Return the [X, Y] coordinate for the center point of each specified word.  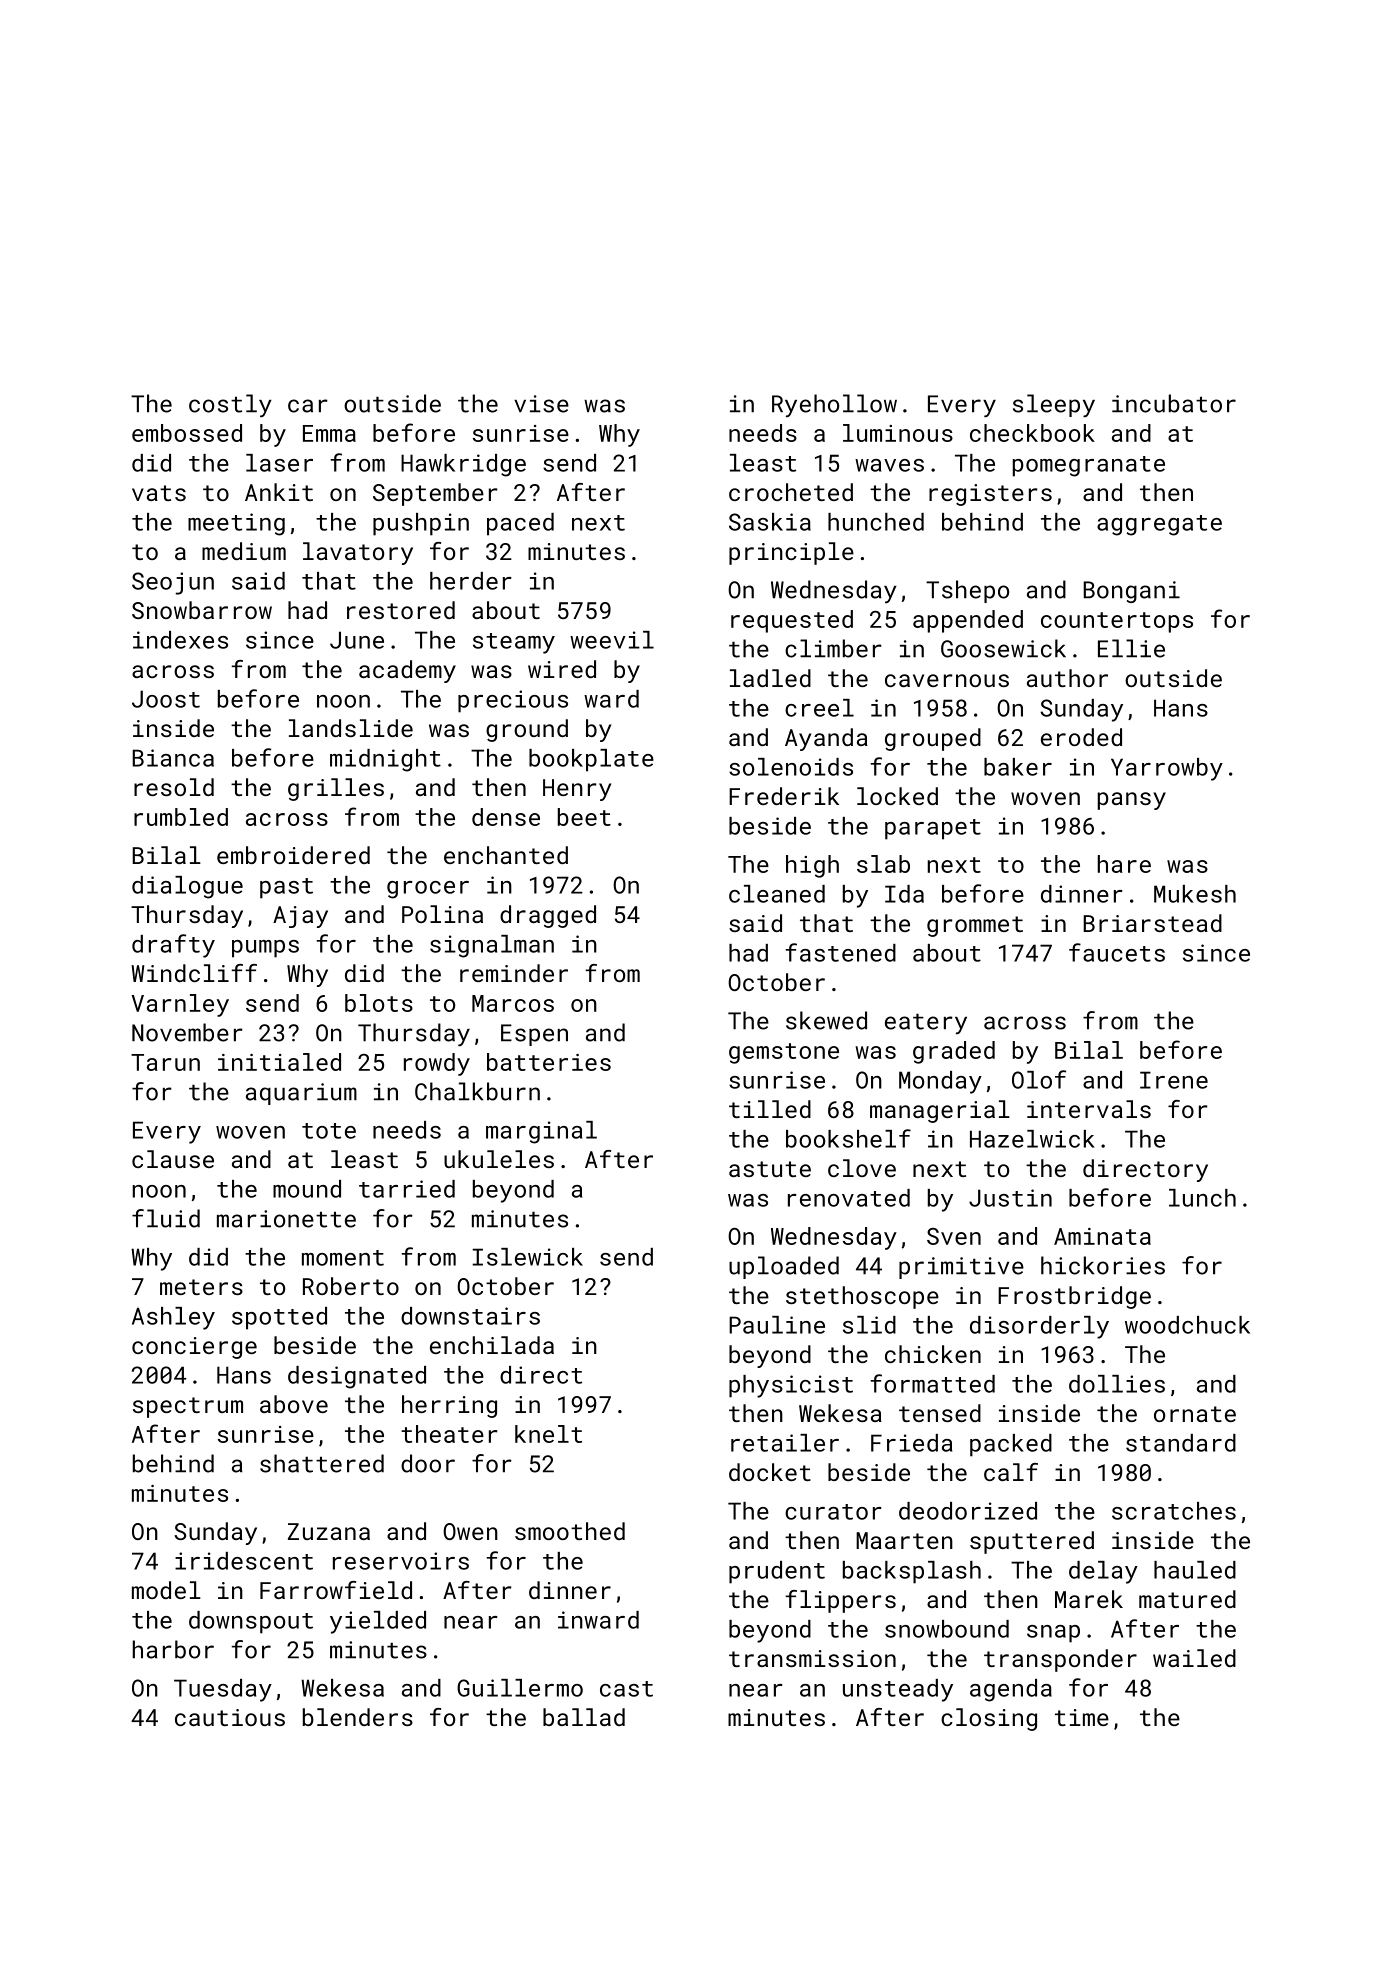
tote [329, 1131]
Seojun [173, 583]
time [1082, 1717]
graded [954, 1052]
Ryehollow [834, 405]
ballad [584, 1717]
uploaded [784, 1267]
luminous [898, 433]
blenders [358, 1717]
